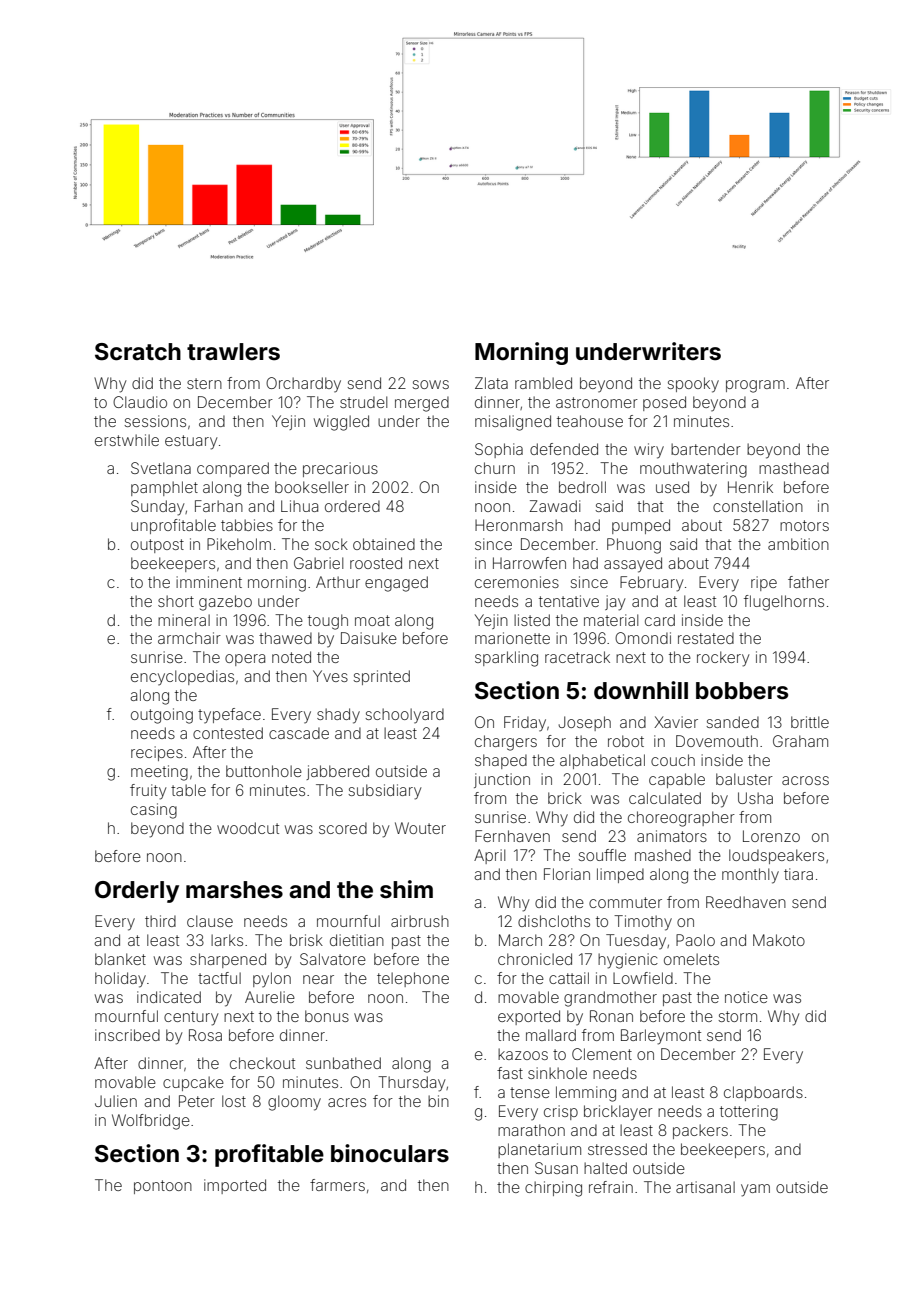 This page has width=924, height=1308. I want to click on Clement, so click(602, 1054).
